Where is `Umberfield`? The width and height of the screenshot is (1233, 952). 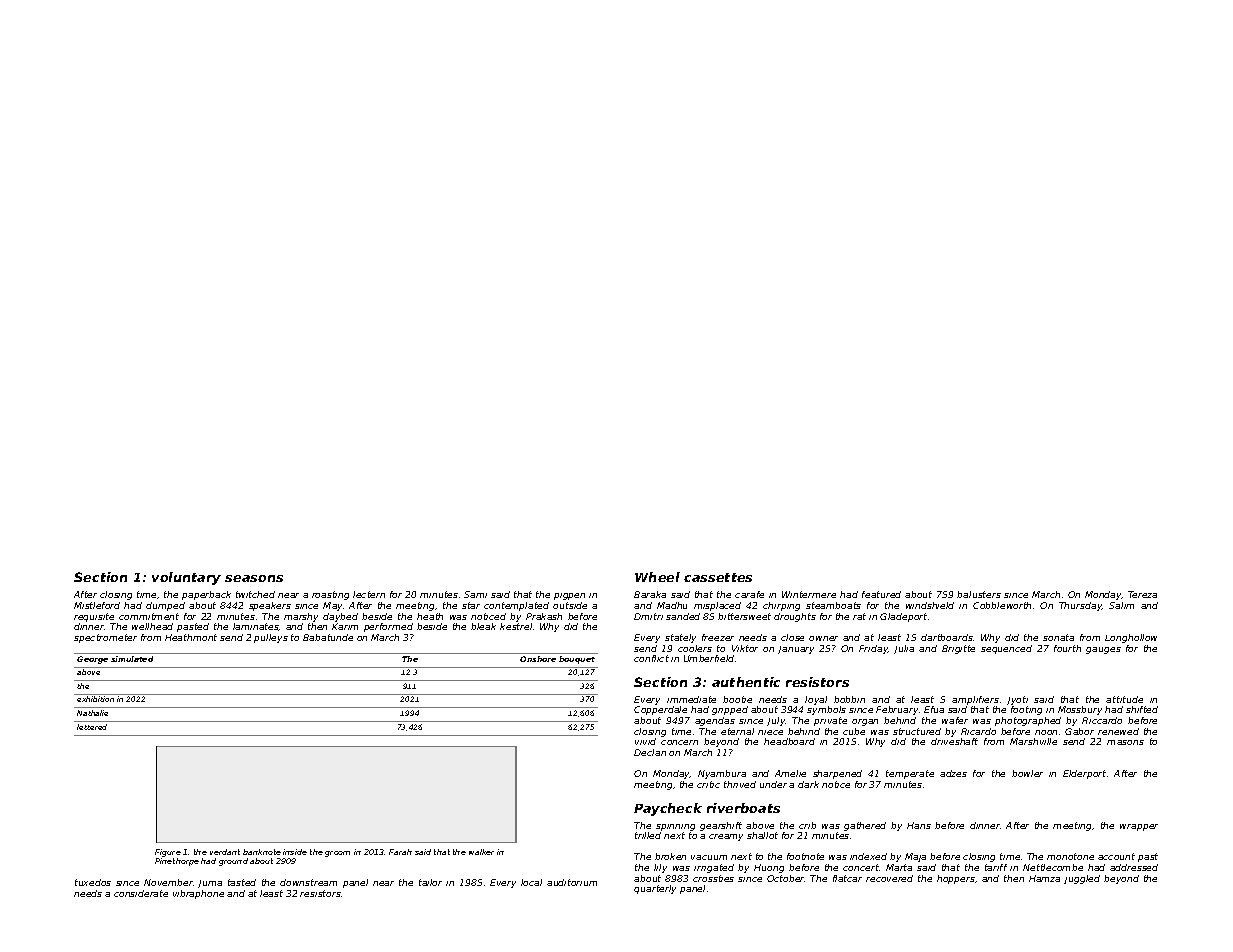 Umberfield is located at coordinates (709, 658).
